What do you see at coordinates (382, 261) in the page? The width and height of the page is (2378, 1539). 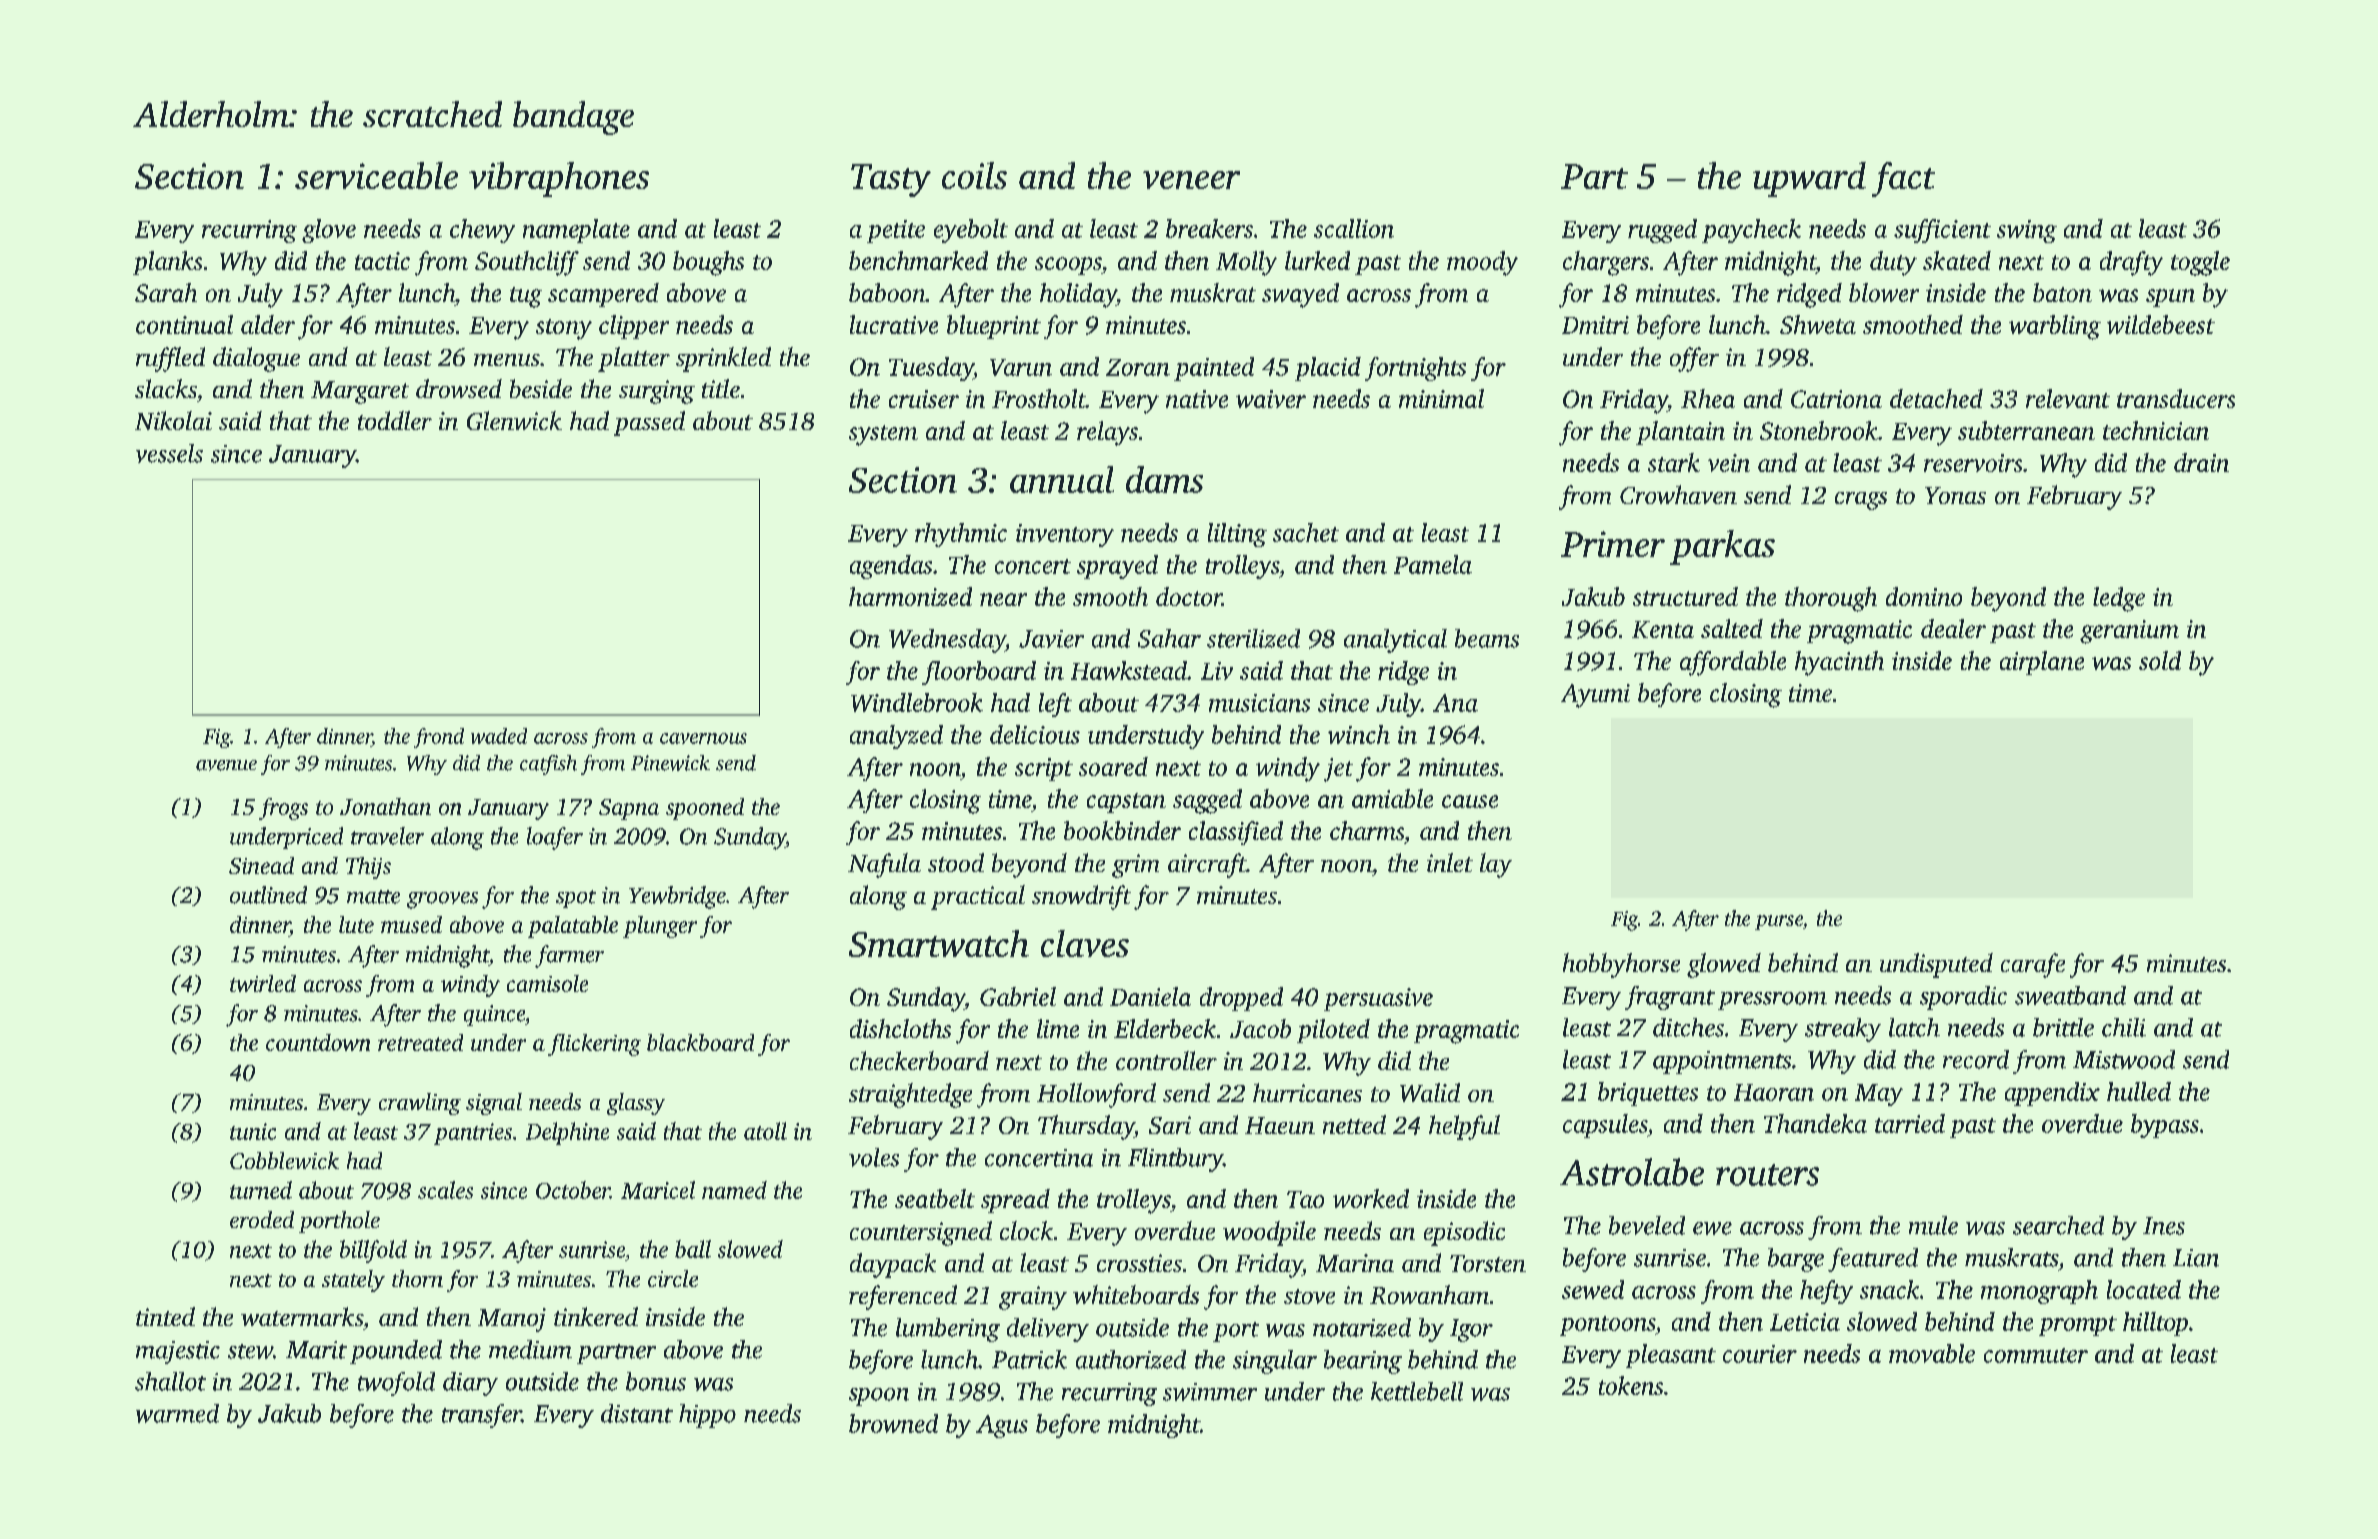 I see `tactic` at bounding box center [382, 261].
